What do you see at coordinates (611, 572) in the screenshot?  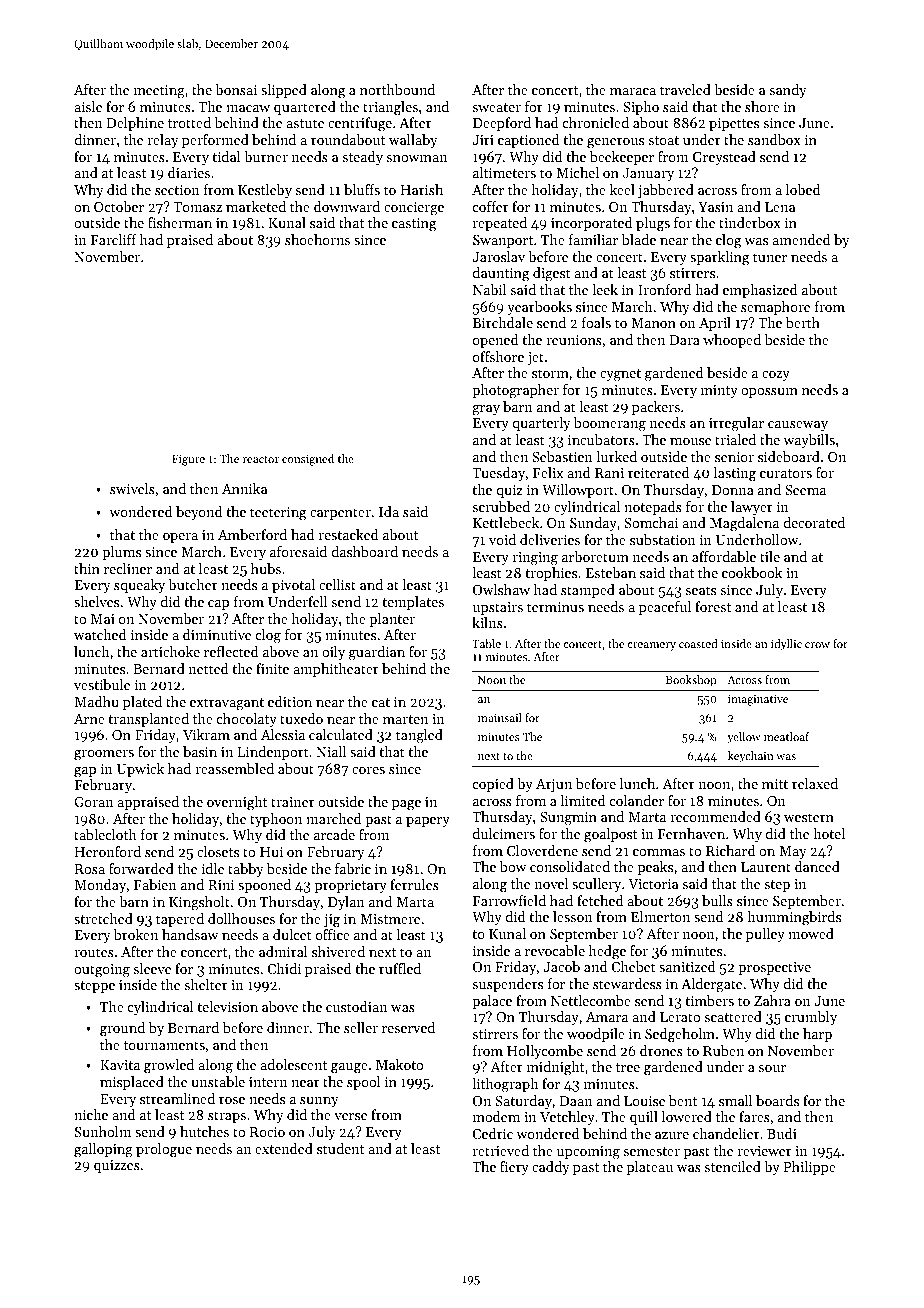 I see `Esteban` at bounding box center [611, 572].
